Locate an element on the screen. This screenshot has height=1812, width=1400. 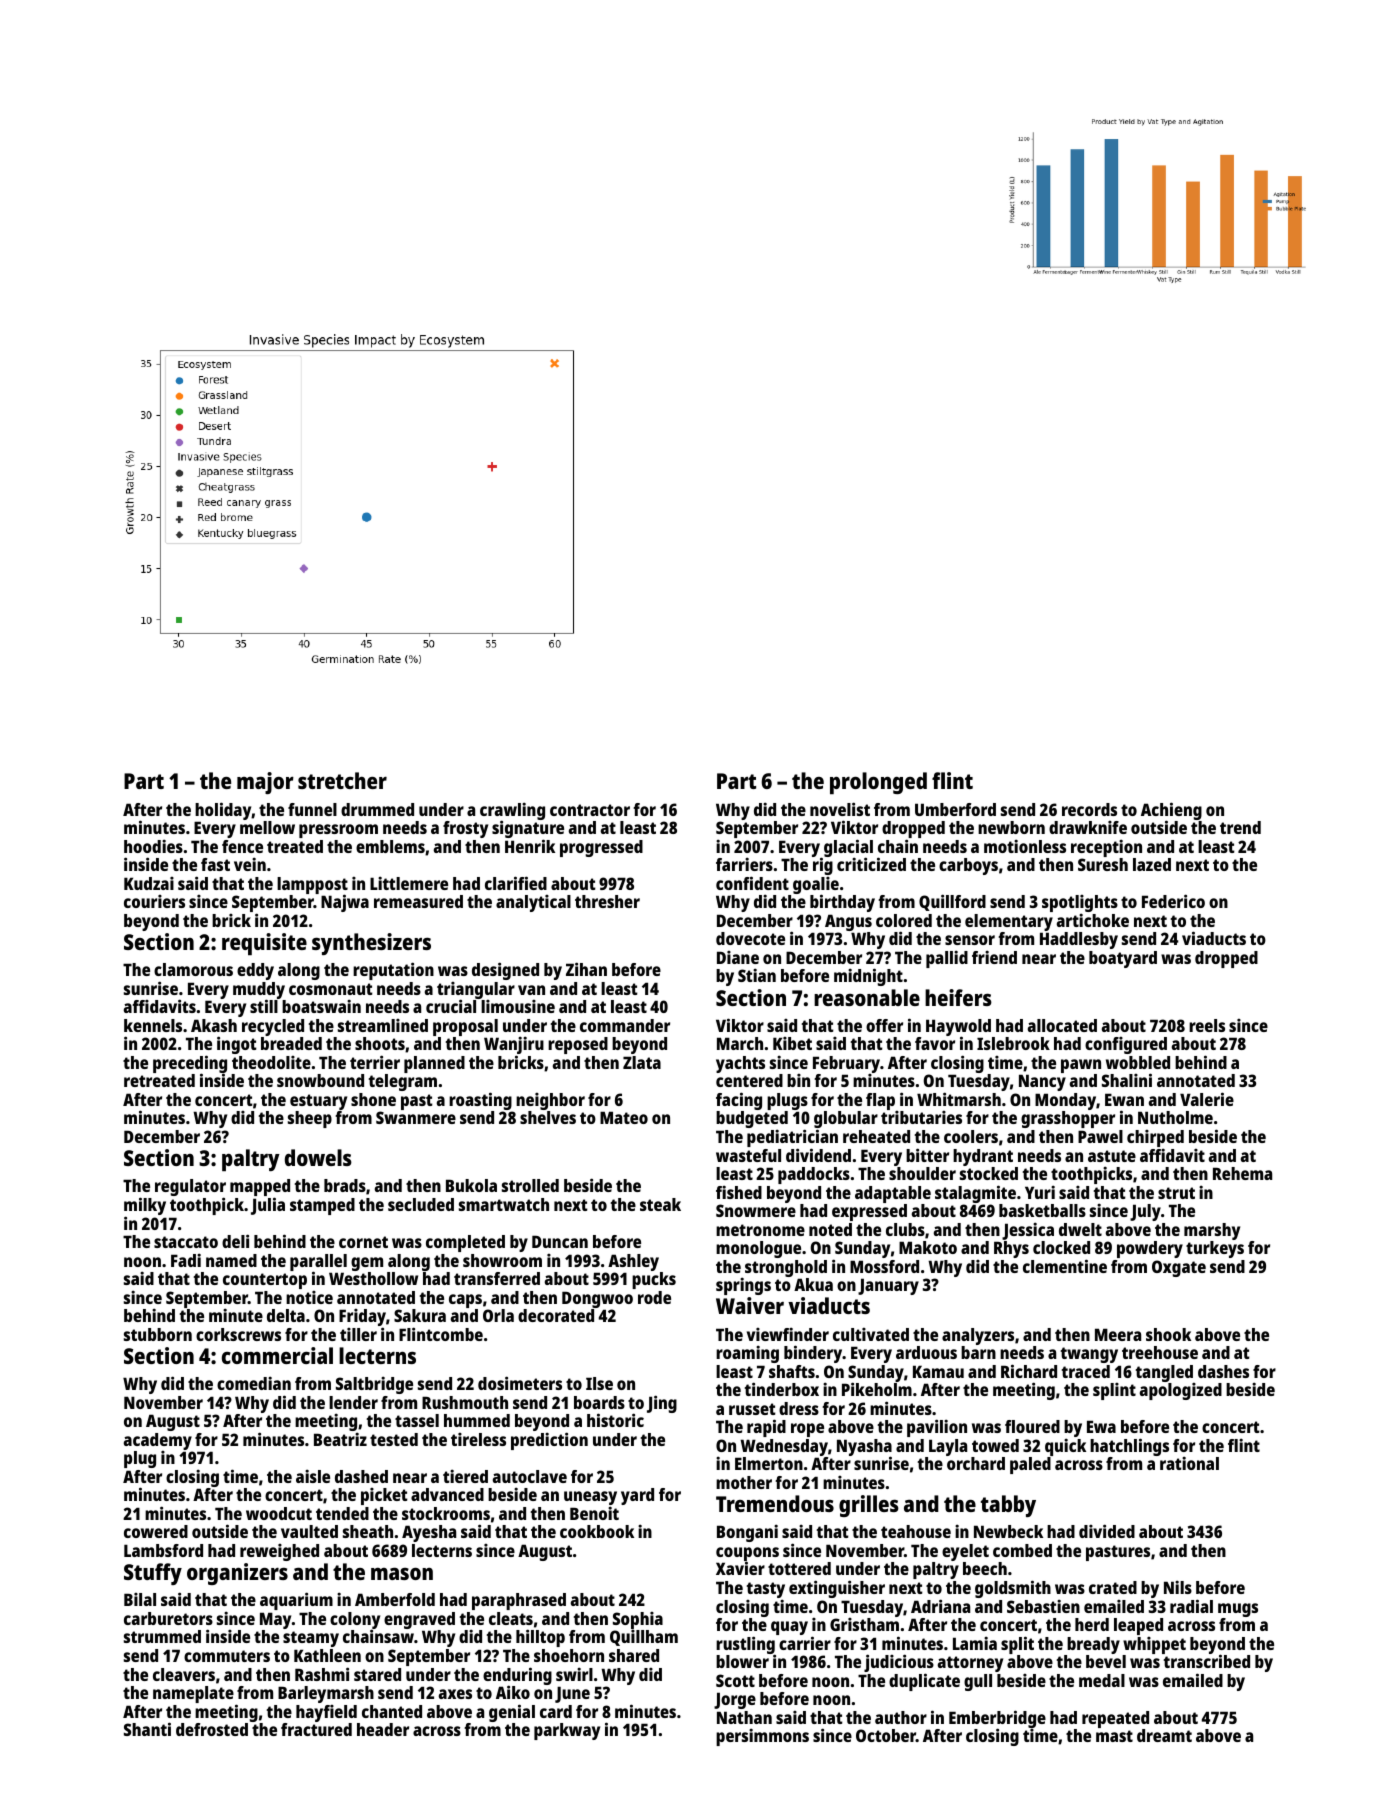
crucial is located at coordinates (451, 1006).
